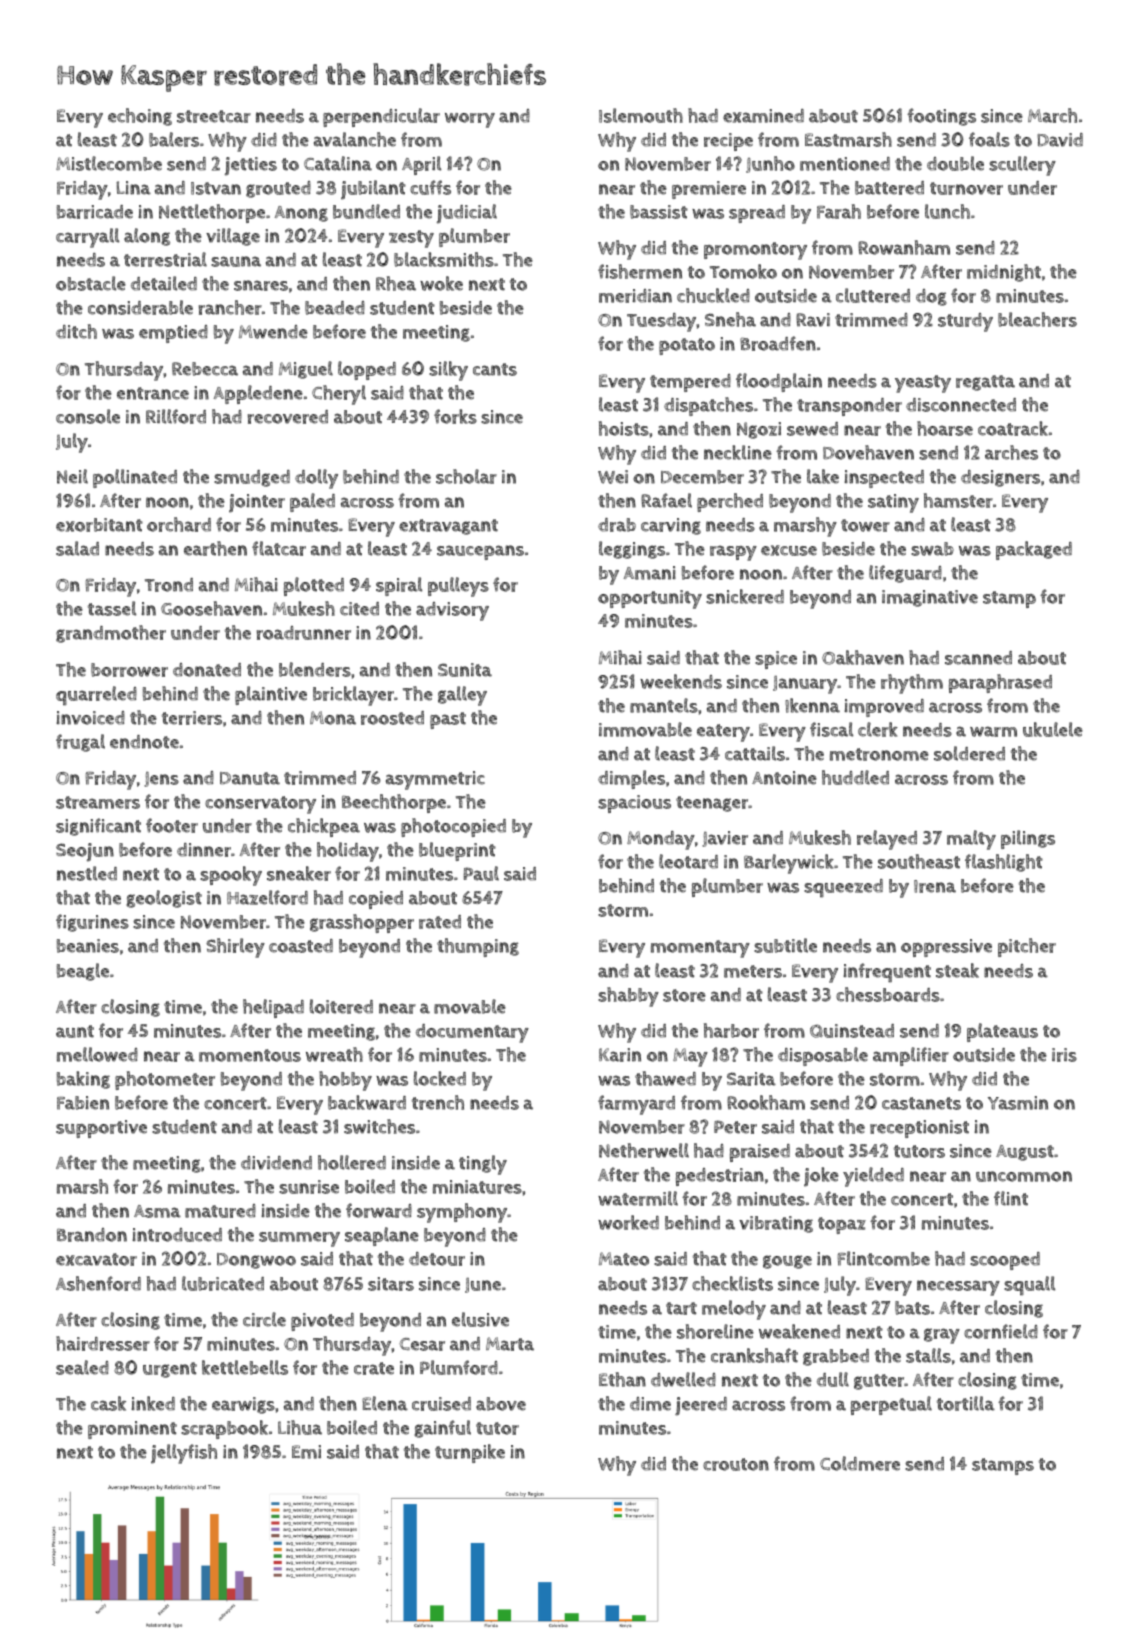 The height and width of the screenshot is (1651, 1140). What do you see at coordinates (921, 1103) in the screenshot?
I see `castanets` at bounding box center [921, 1103].
